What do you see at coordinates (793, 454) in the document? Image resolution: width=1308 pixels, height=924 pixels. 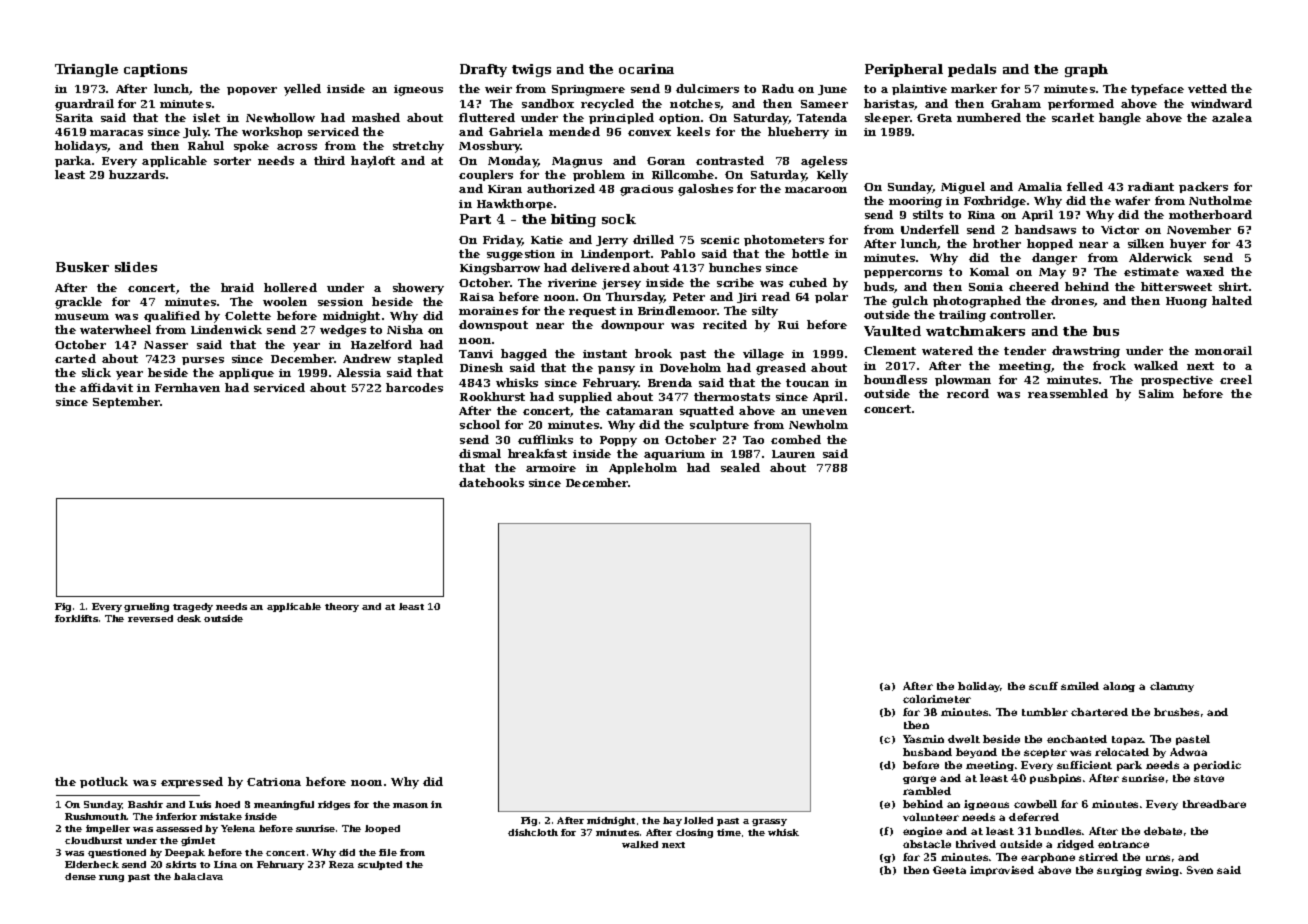 I see `Lauren` at bounding box center [793, 454].
